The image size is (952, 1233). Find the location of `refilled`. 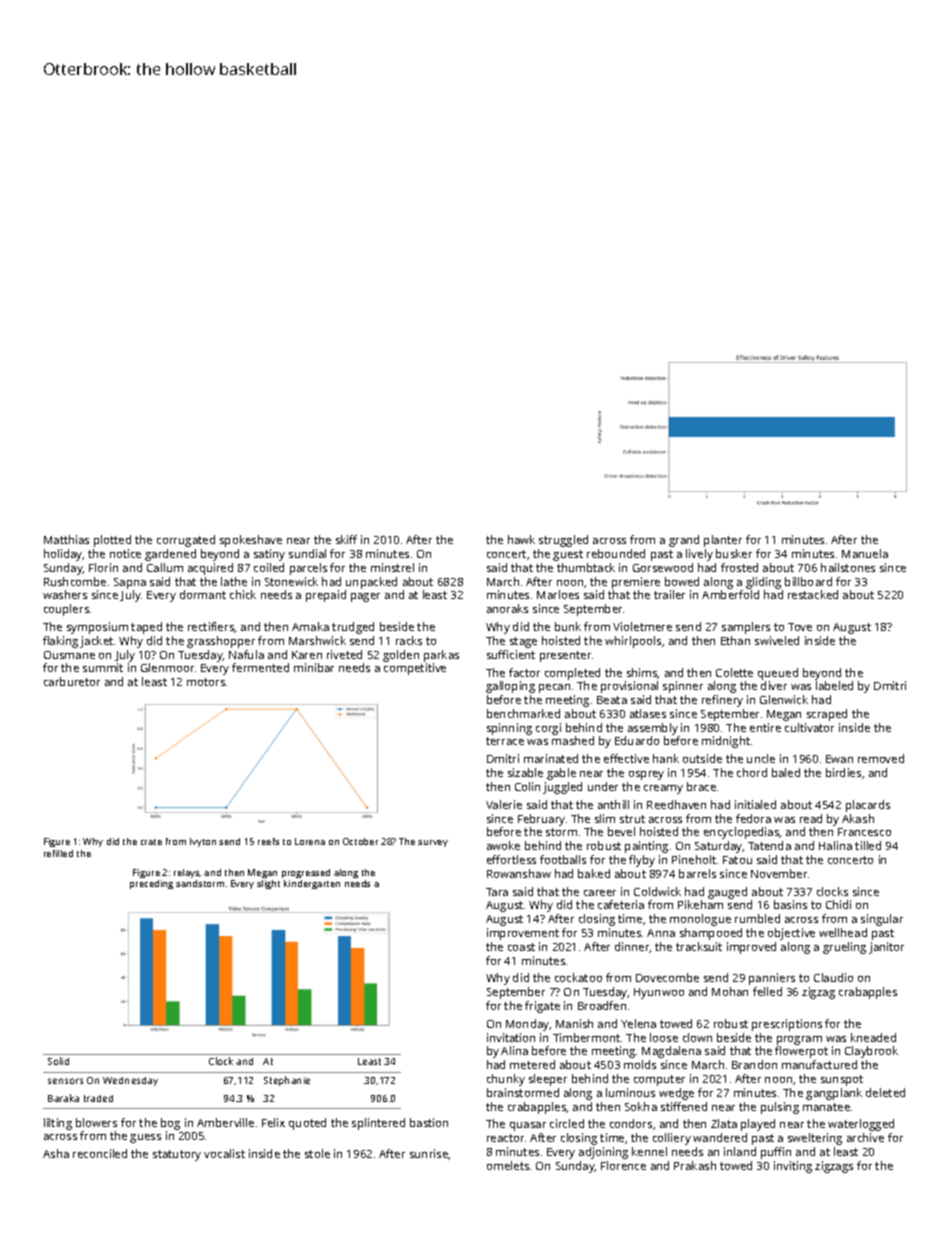

refilled is located at coordinates (58, 853).
